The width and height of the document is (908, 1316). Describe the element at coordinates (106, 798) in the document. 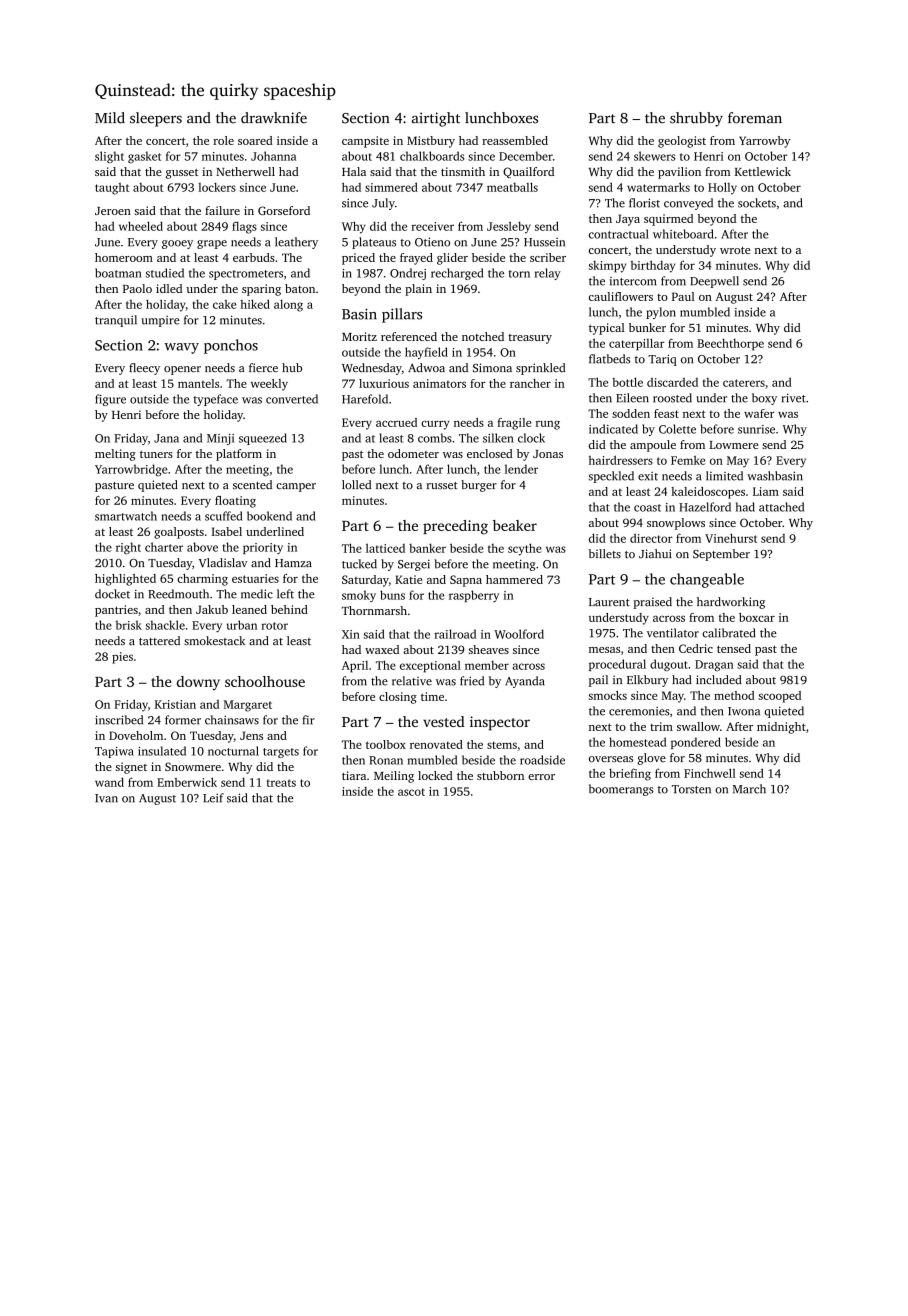

I see `Ivan` at that location.
